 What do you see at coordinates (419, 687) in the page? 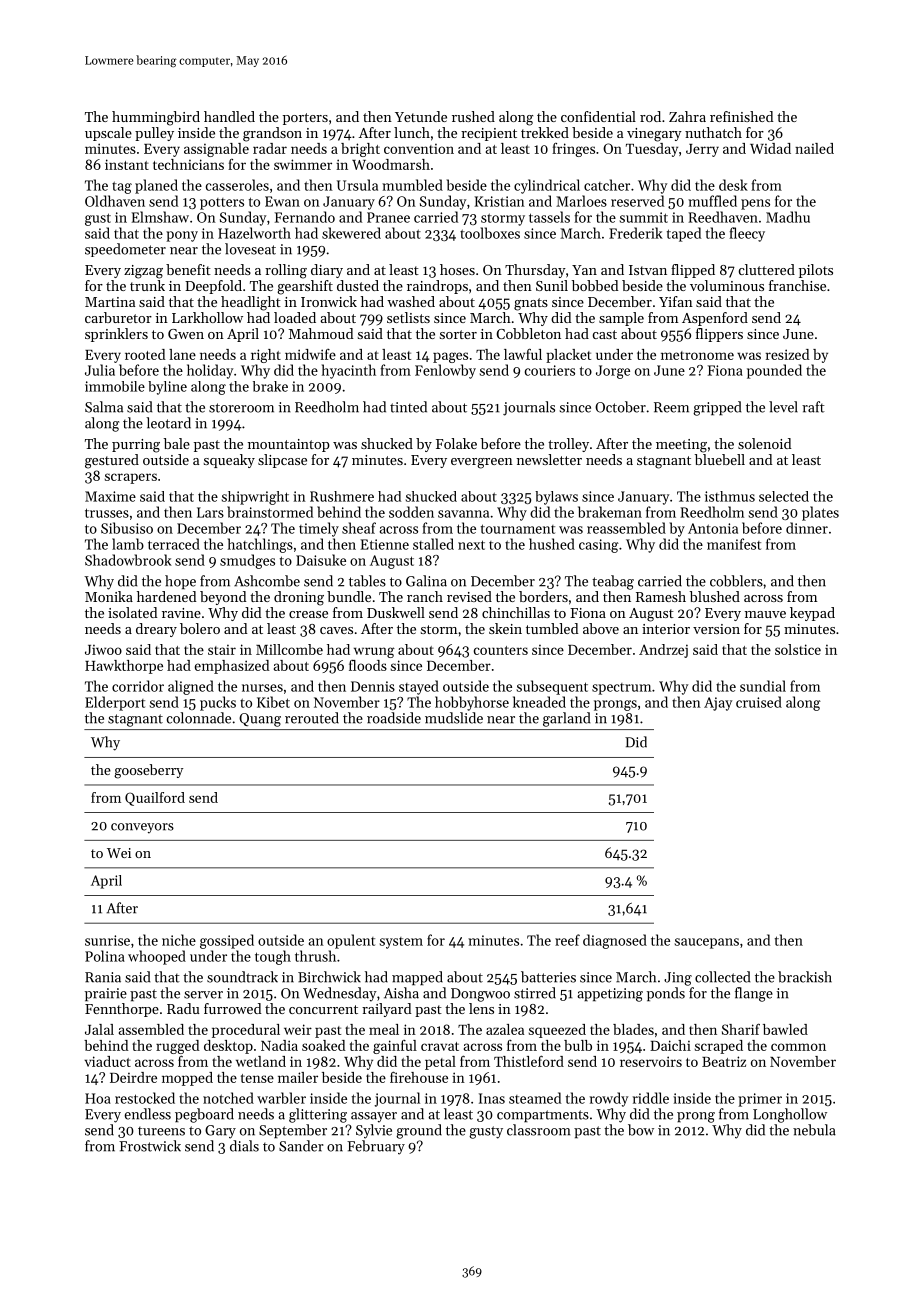
I see `stayed` at bounding box center [419, 687].
